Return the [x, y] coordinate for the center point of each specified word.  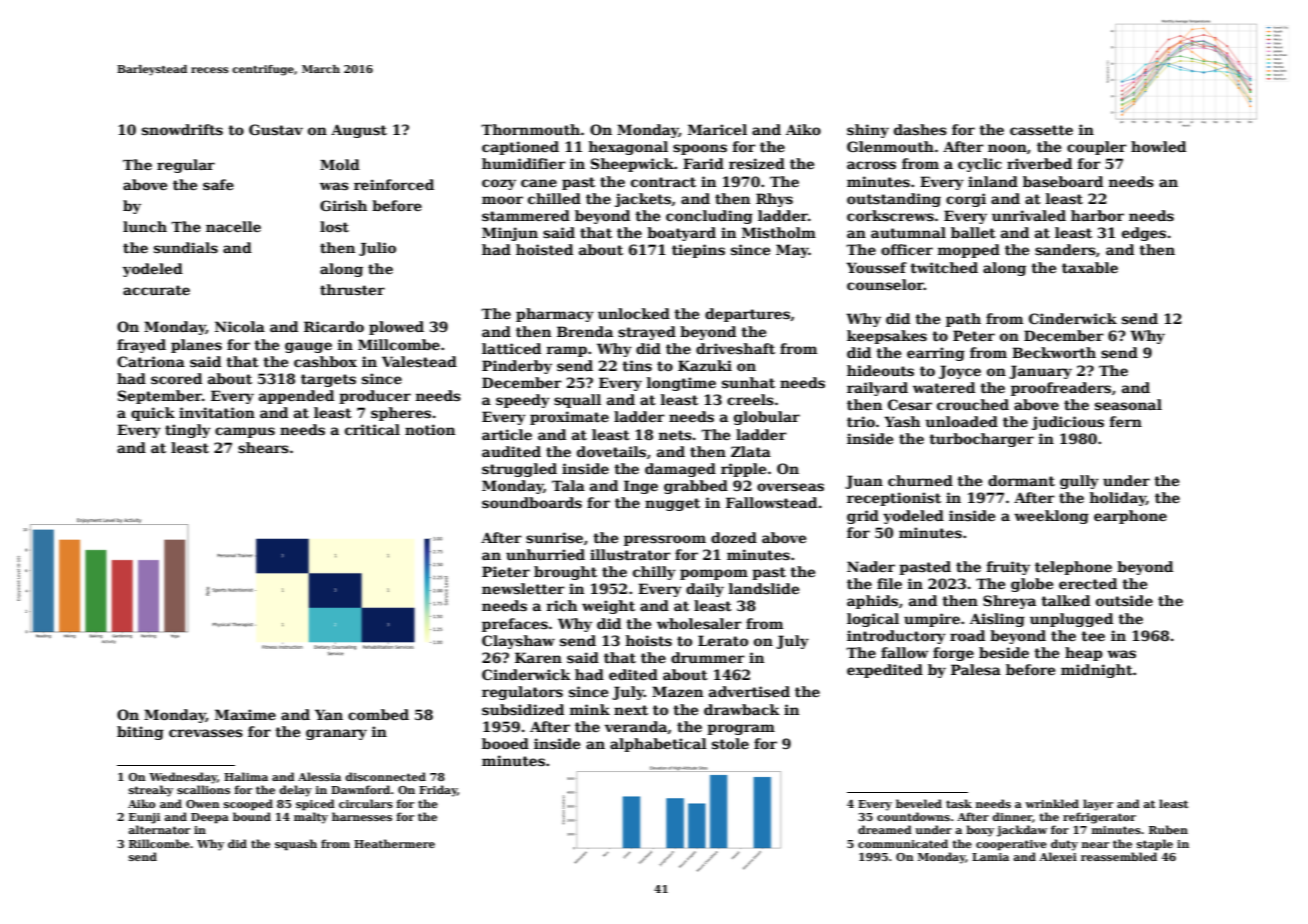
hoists [649, 640]
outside [1124, 600]
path [963, 320]
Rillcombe [159, 843]
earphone [1130, 517]
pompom [714, 574]
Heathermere [394, 843]
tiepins [698, 251]
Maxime [245, 714]
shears [263, 447]
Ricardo [334, 326]
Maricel [717, 129]
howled [1158, 146]
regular [186, 166]
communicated [903, 843]
